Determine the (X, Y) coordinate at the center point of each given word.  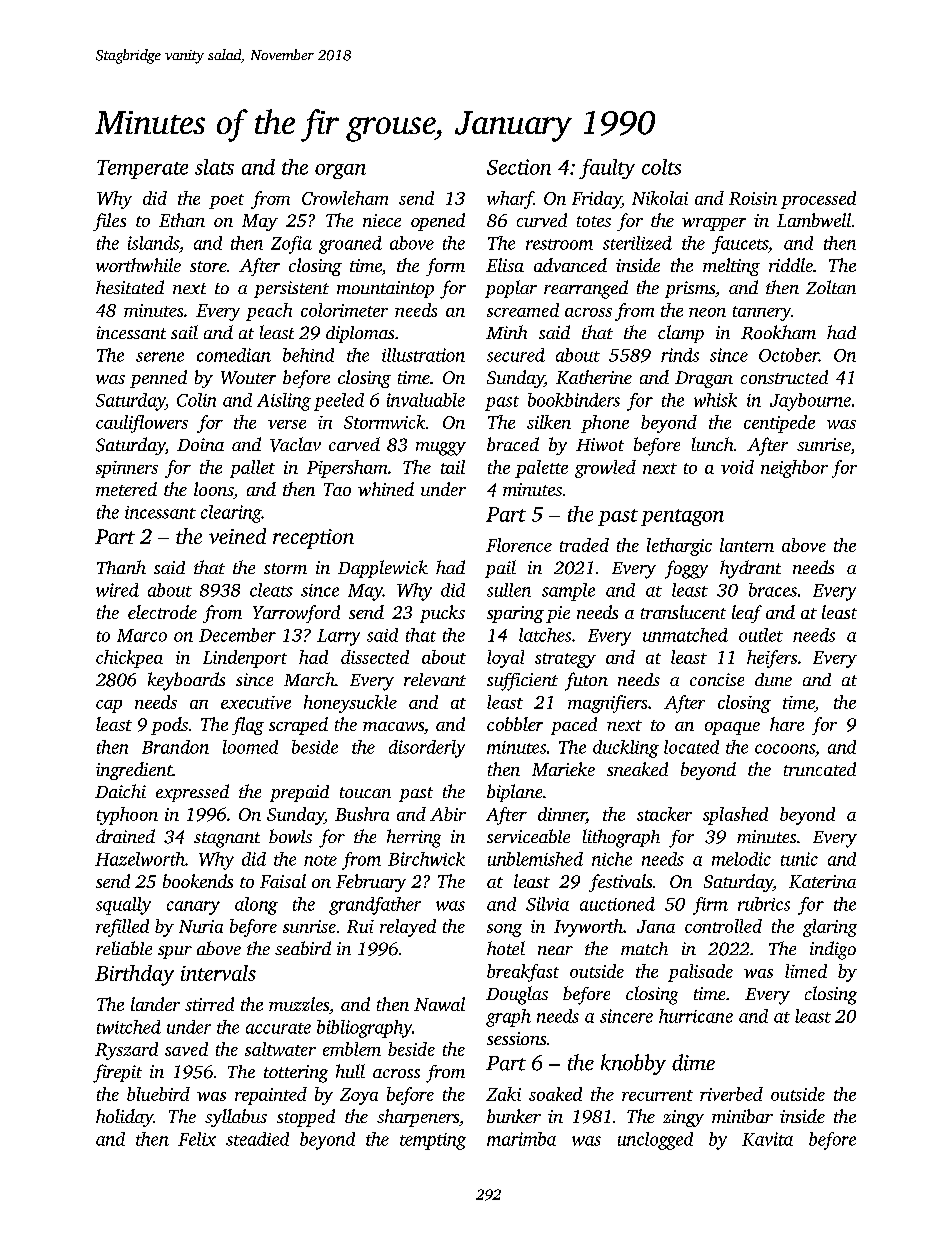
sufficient (522, 682)
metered (126, 489)
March (309, 679)
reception (313, 539)
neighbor (794, 469)
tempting (433, 1141)
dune (773, 679)
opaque (732, 728)
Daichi (120, 791)
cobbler (515, 724)
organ (340, 171)
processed (818, 200)
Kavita (767, 1139)
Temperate (142, 169)
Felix (197, 1139)
